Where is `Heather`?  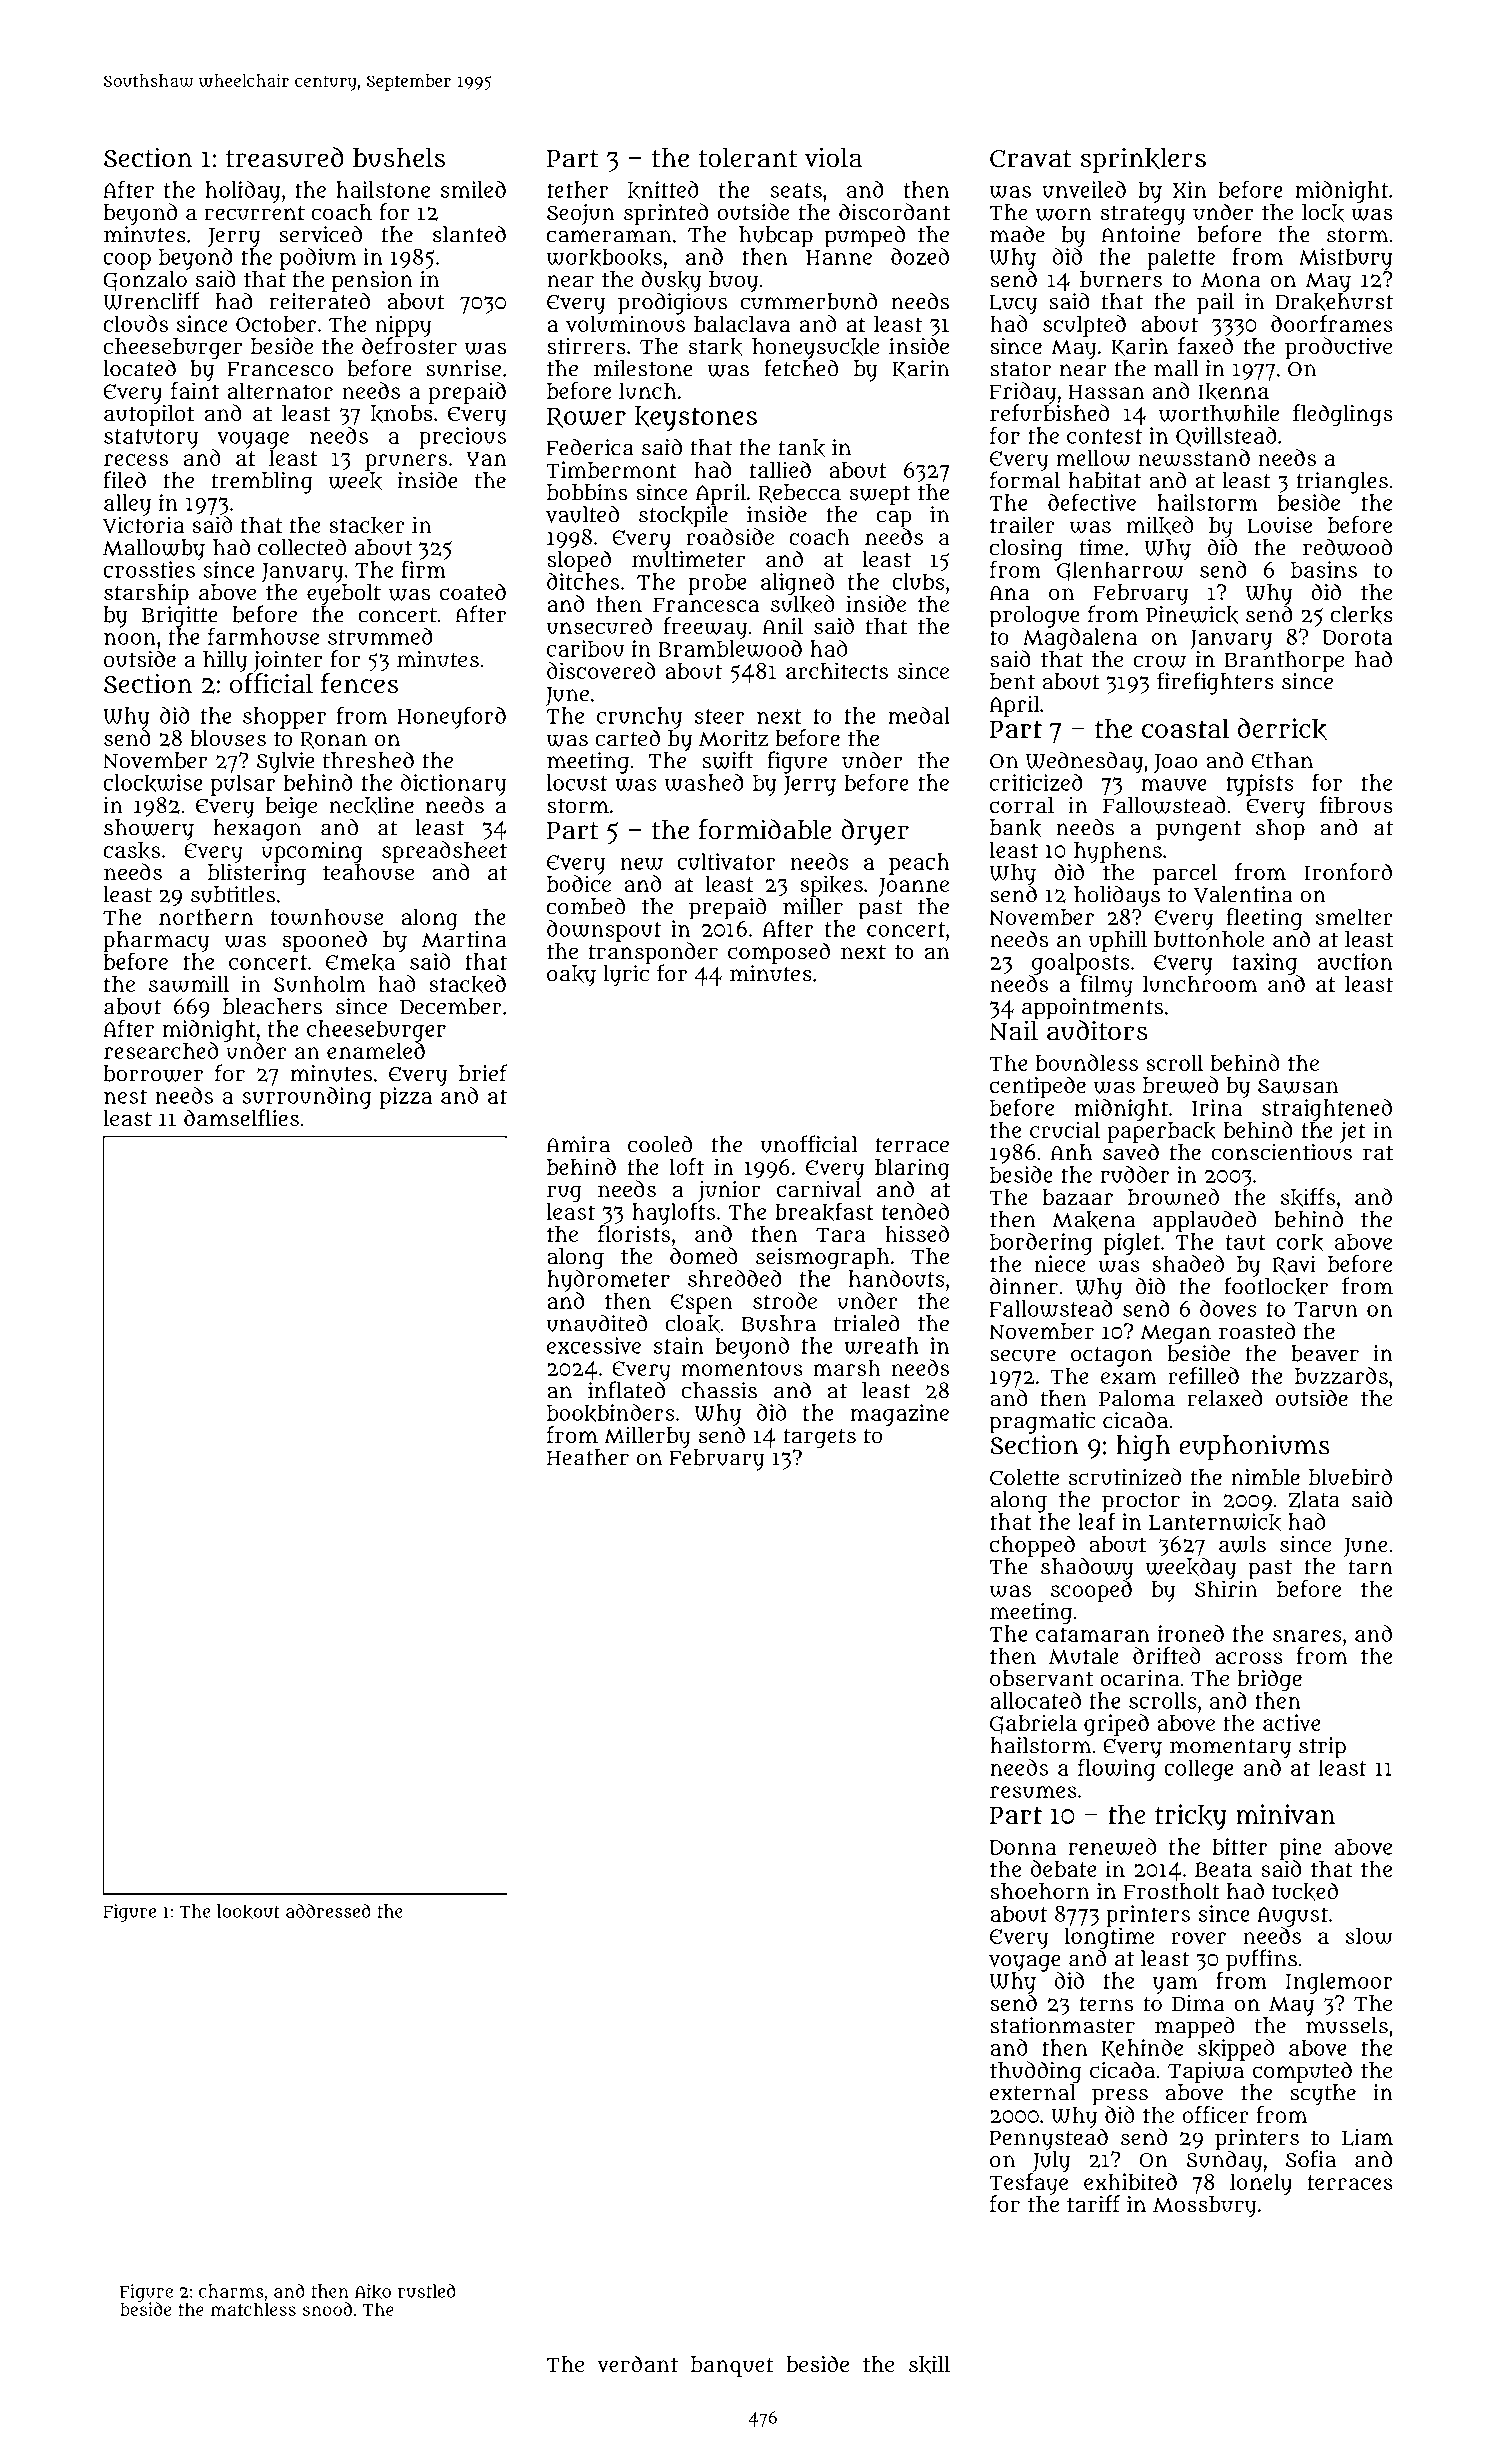
Heather is located at coordinates (588, 1457).
